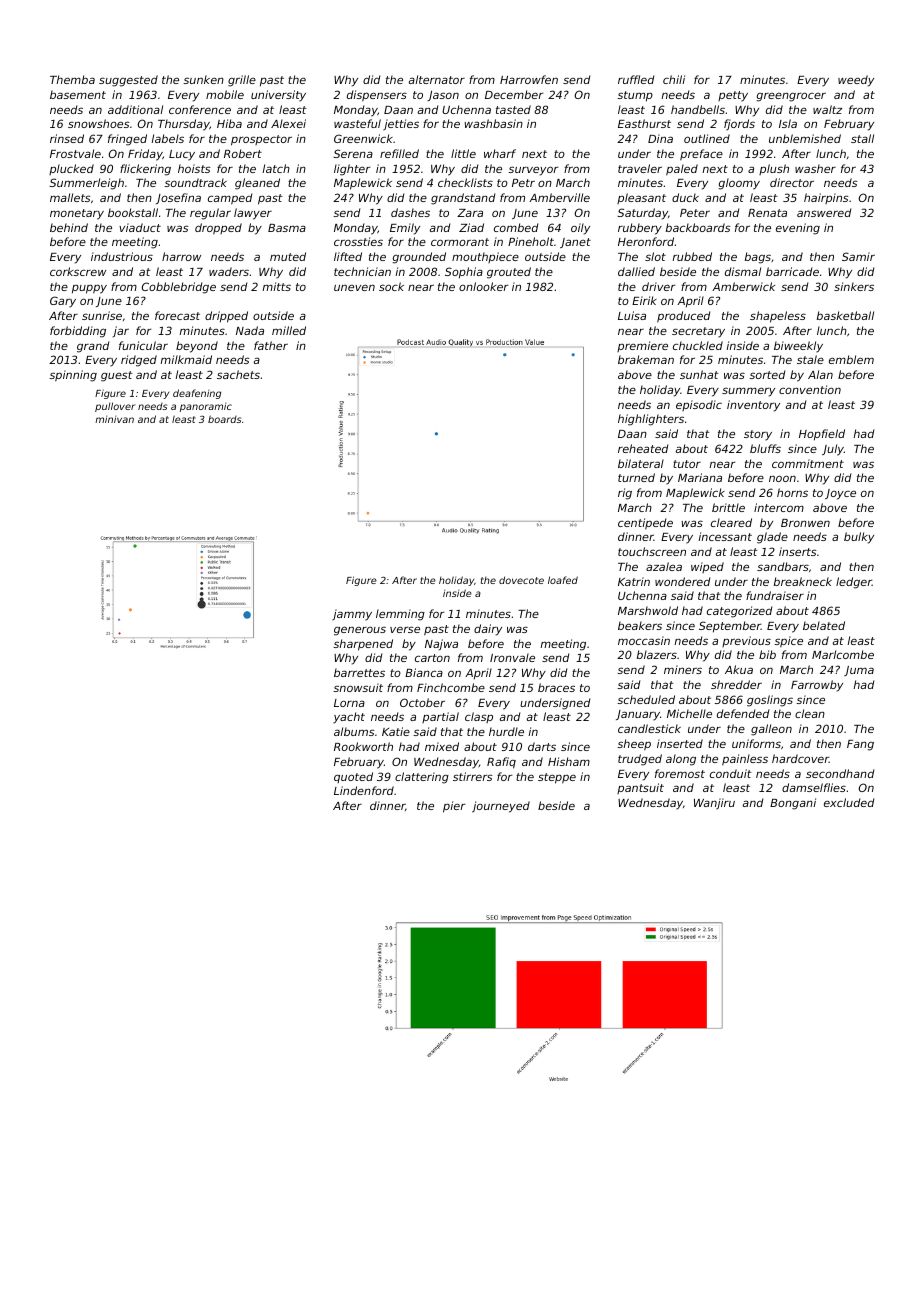 The image size is (924, 1308). I want to click on surveyor, so click(533, 171).
